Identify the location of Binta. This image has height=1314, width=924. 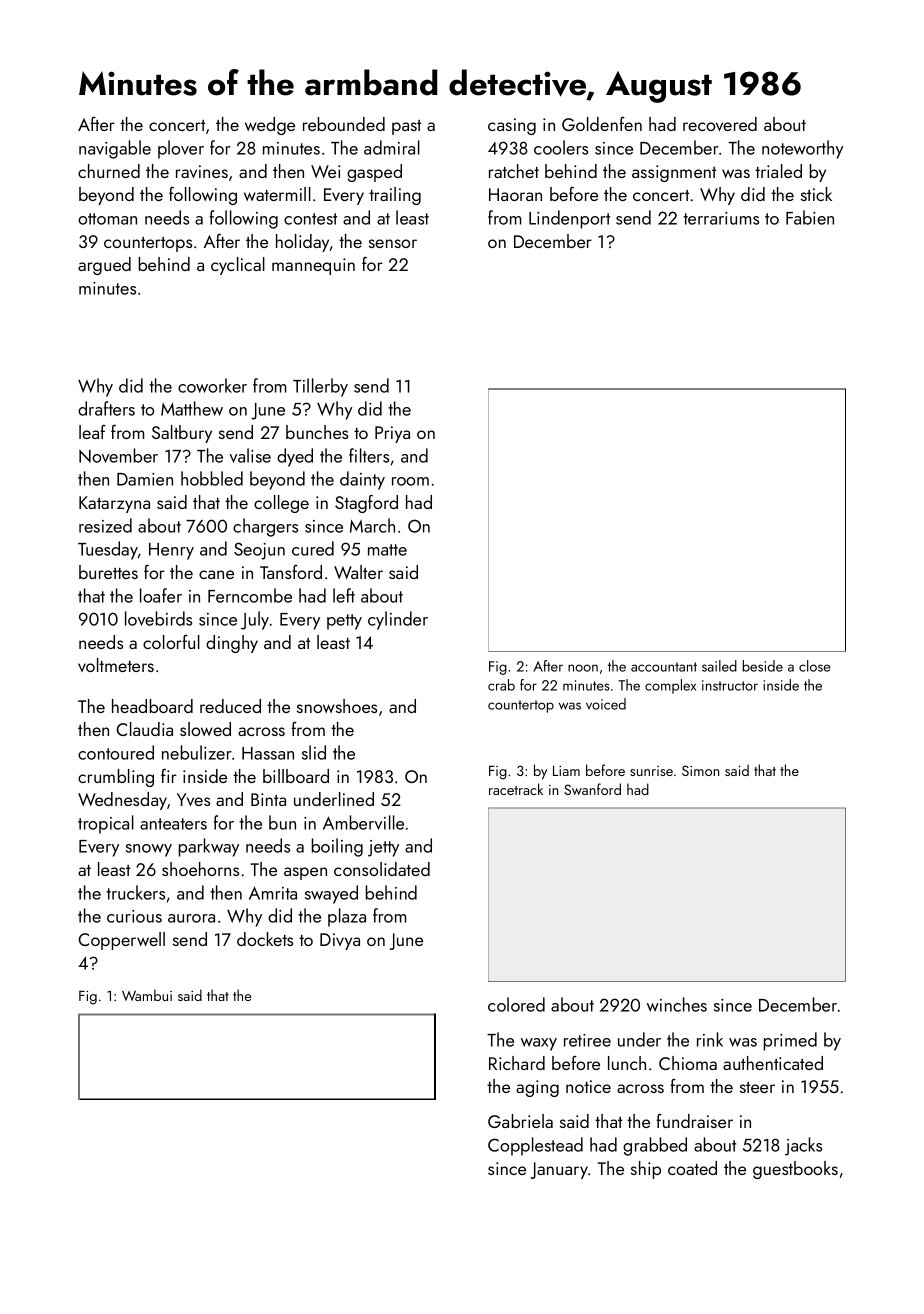
(268, 799).
